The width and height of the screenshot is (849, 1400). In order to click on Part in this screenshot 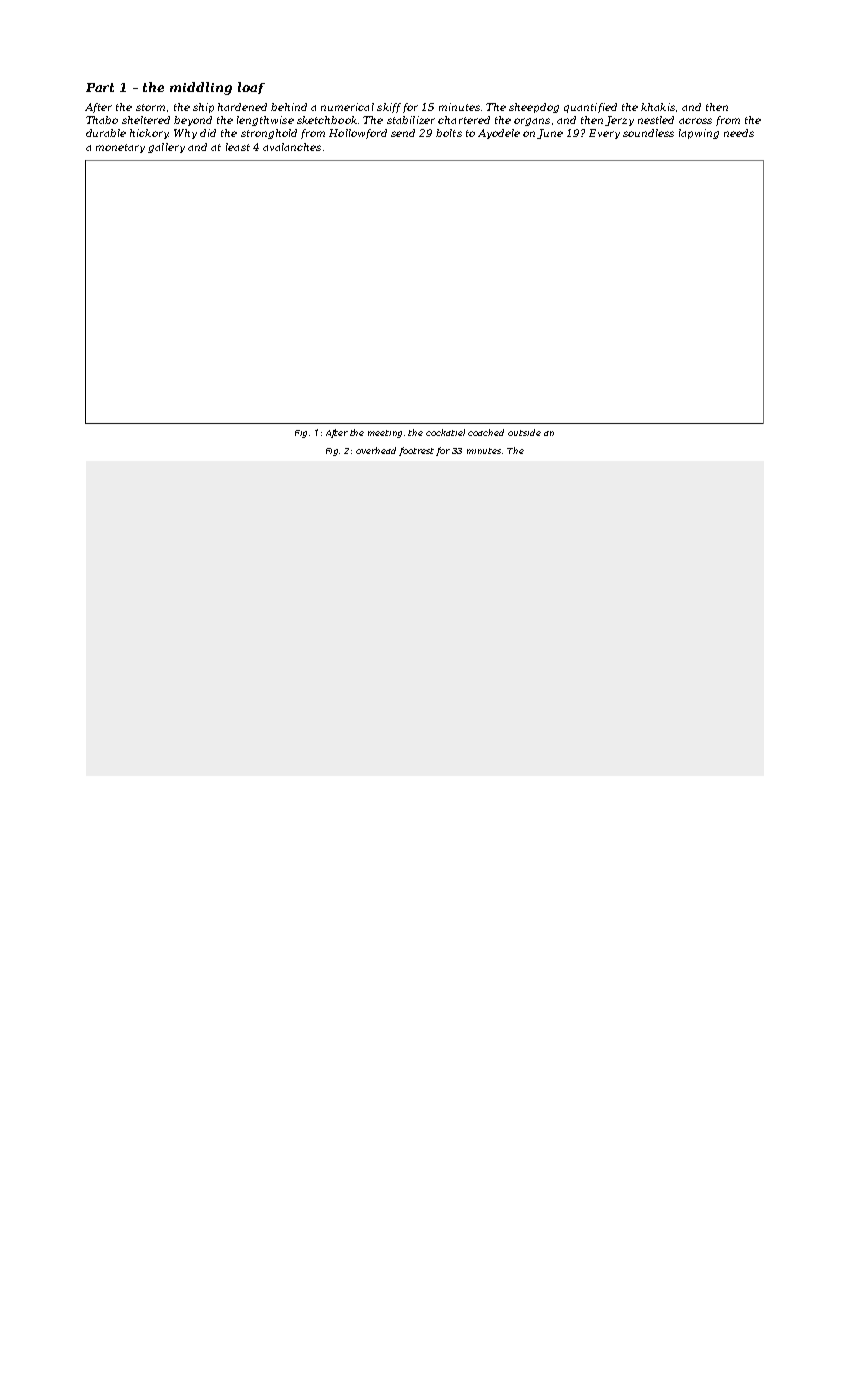, I will do `click(100, 87)`.
